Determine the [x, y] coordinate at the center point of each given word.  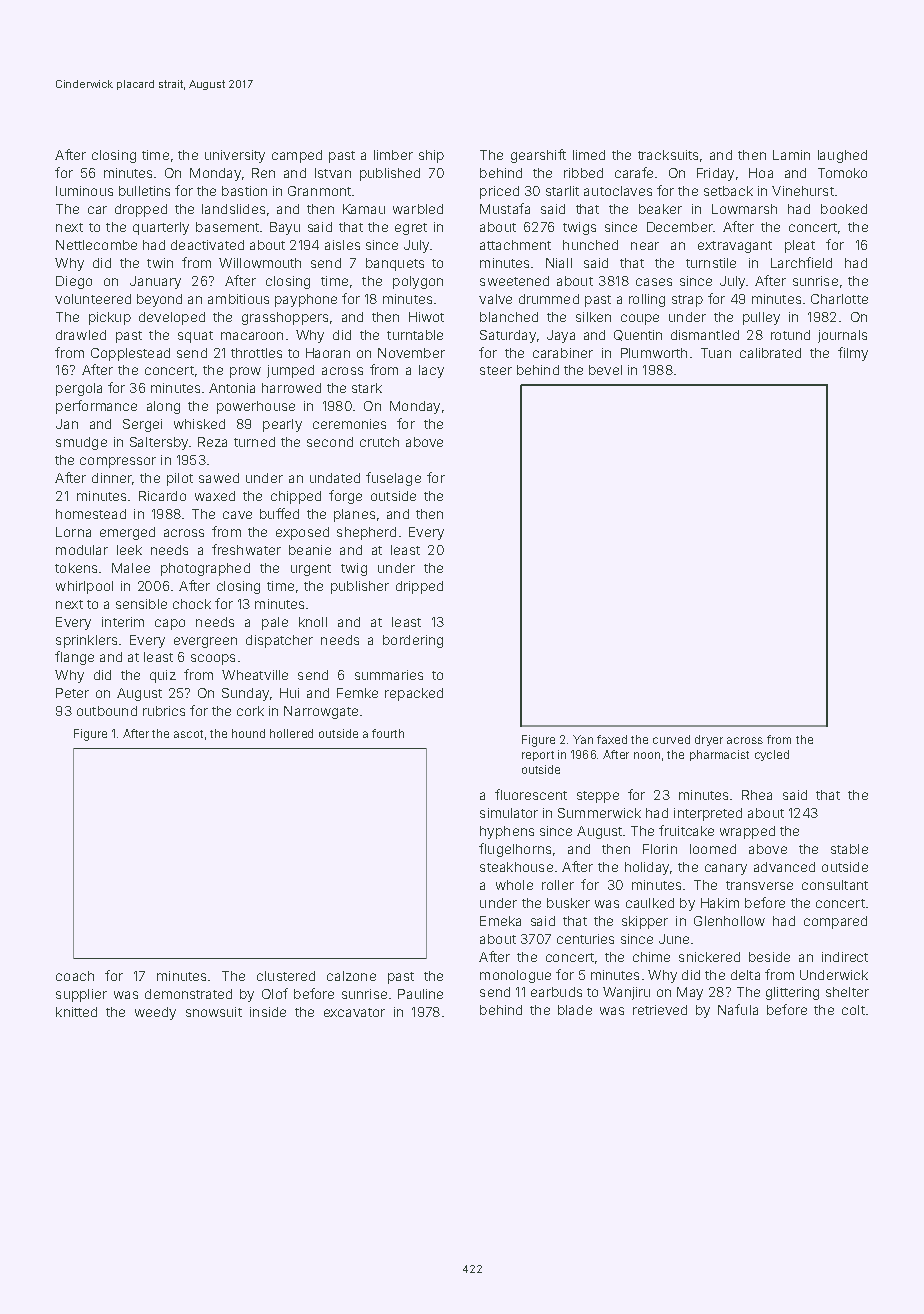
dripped [419, 587]
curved [671, 739]
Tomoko [842, 173]
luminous [84, 191]
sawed [219, 478]
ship [431, 156]
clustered [286, 976]
